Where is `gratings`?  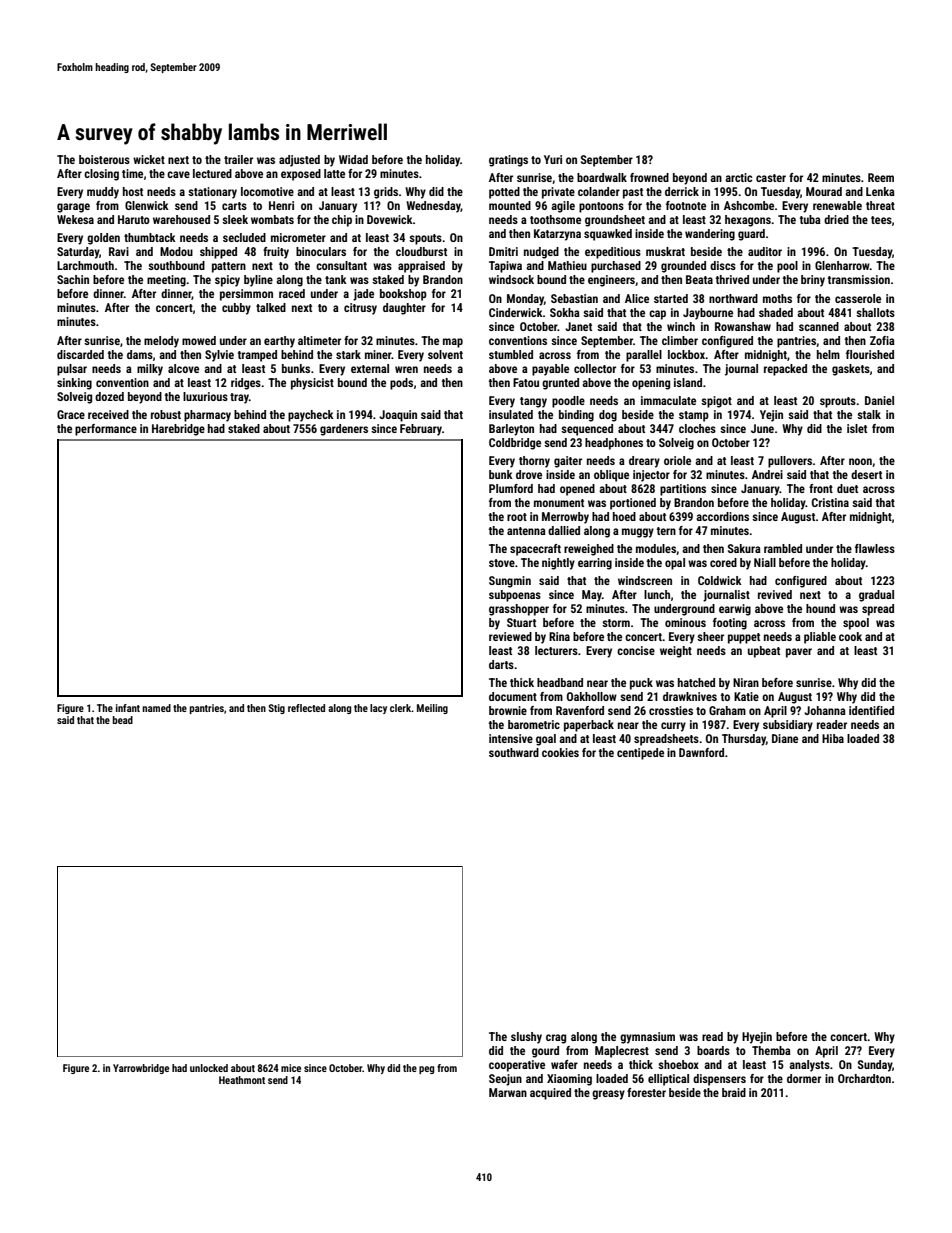 gratings is located at coordinates (508, 161).
